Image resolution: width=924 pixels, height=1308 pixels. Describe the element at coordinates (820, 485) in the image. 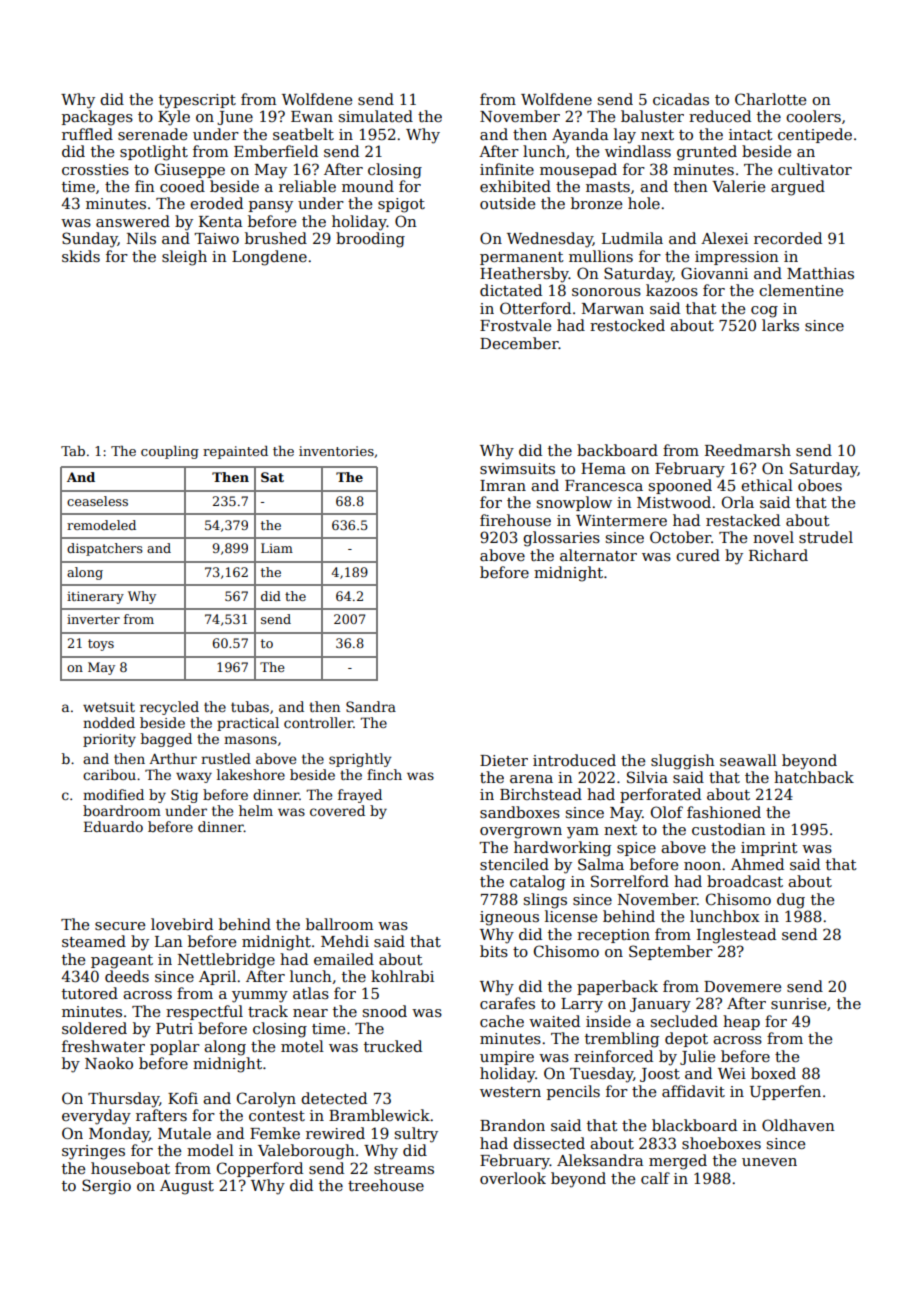

I see `oboes` at that location.
